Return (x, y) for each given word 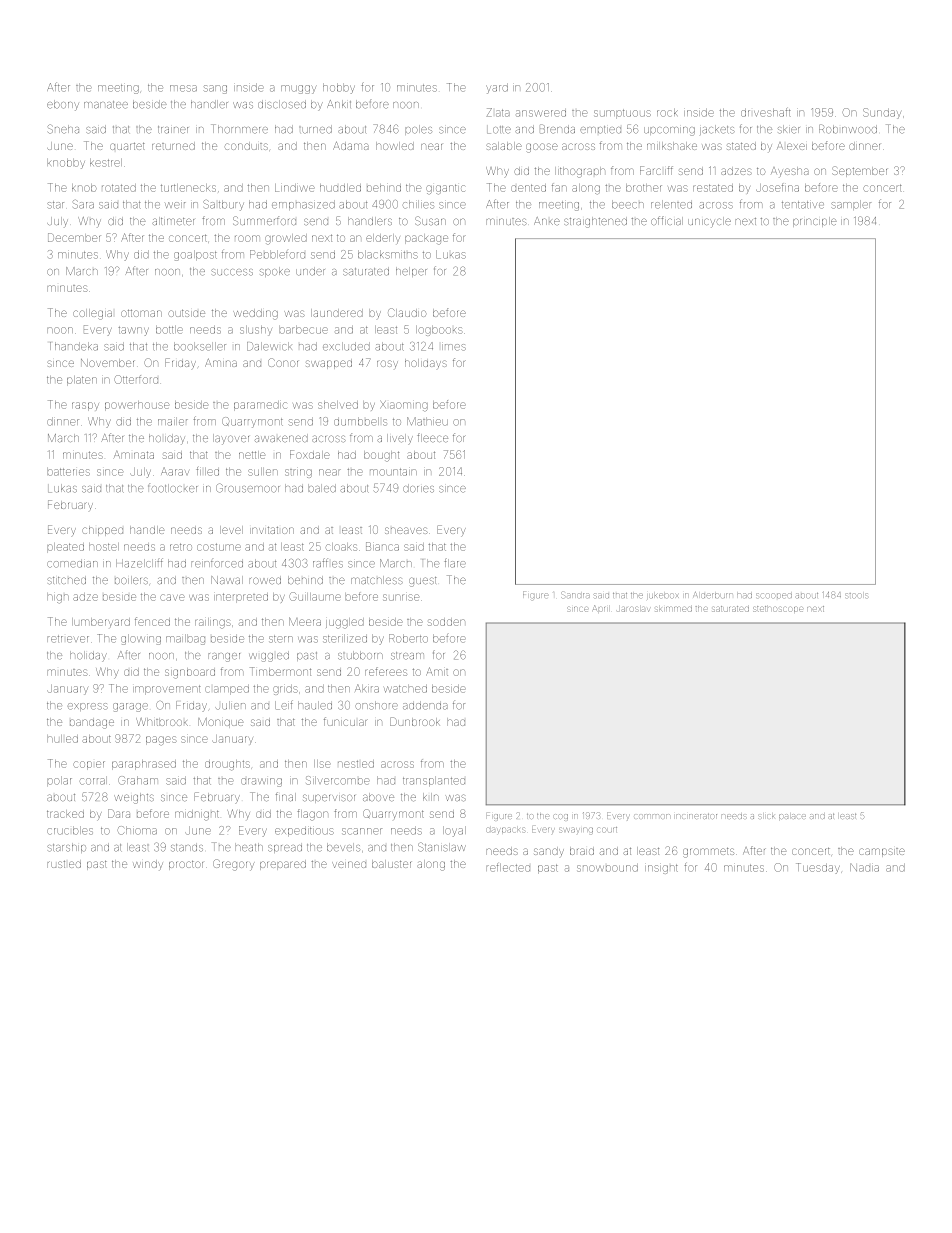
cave (172, 597)
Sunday (882, 113)
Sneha (63, 129)
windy (148, 864)
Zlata (498, 112)
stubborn (360, 655)
